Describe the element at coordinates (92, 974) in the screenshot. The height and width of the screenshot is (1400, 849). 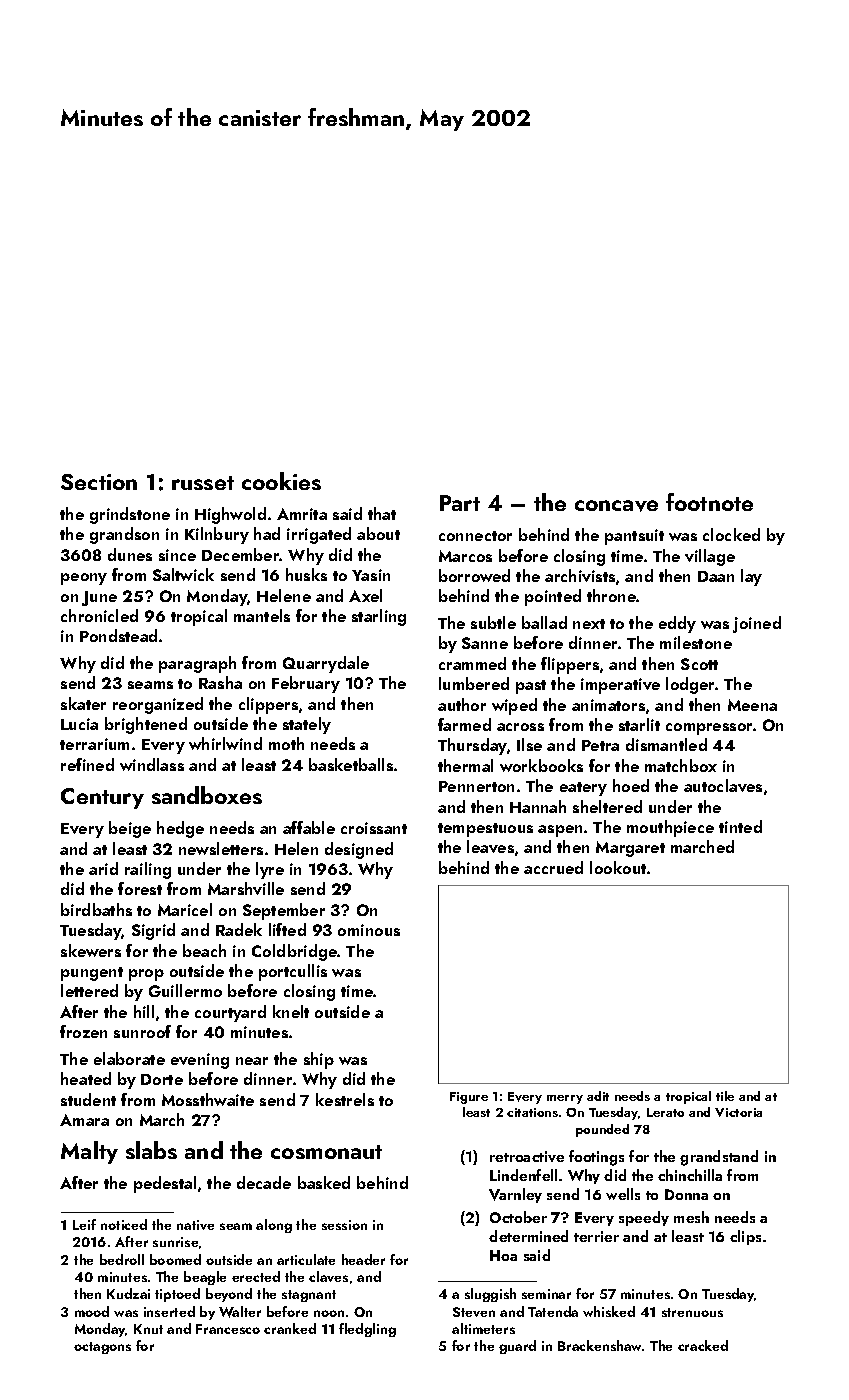
I see `pungent` at that location.
